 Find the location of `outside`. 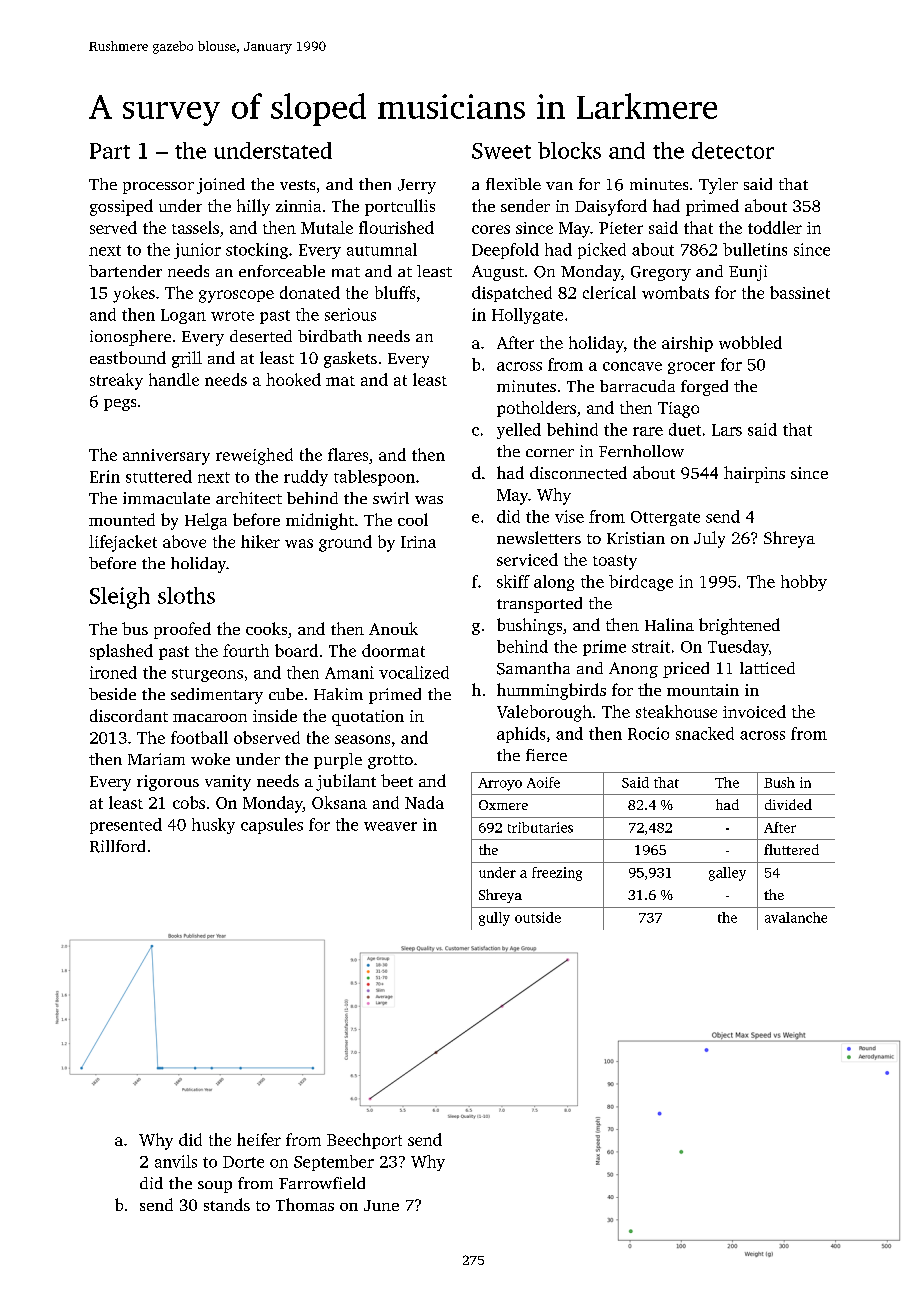

outside is located at coordinates (538, 917).
